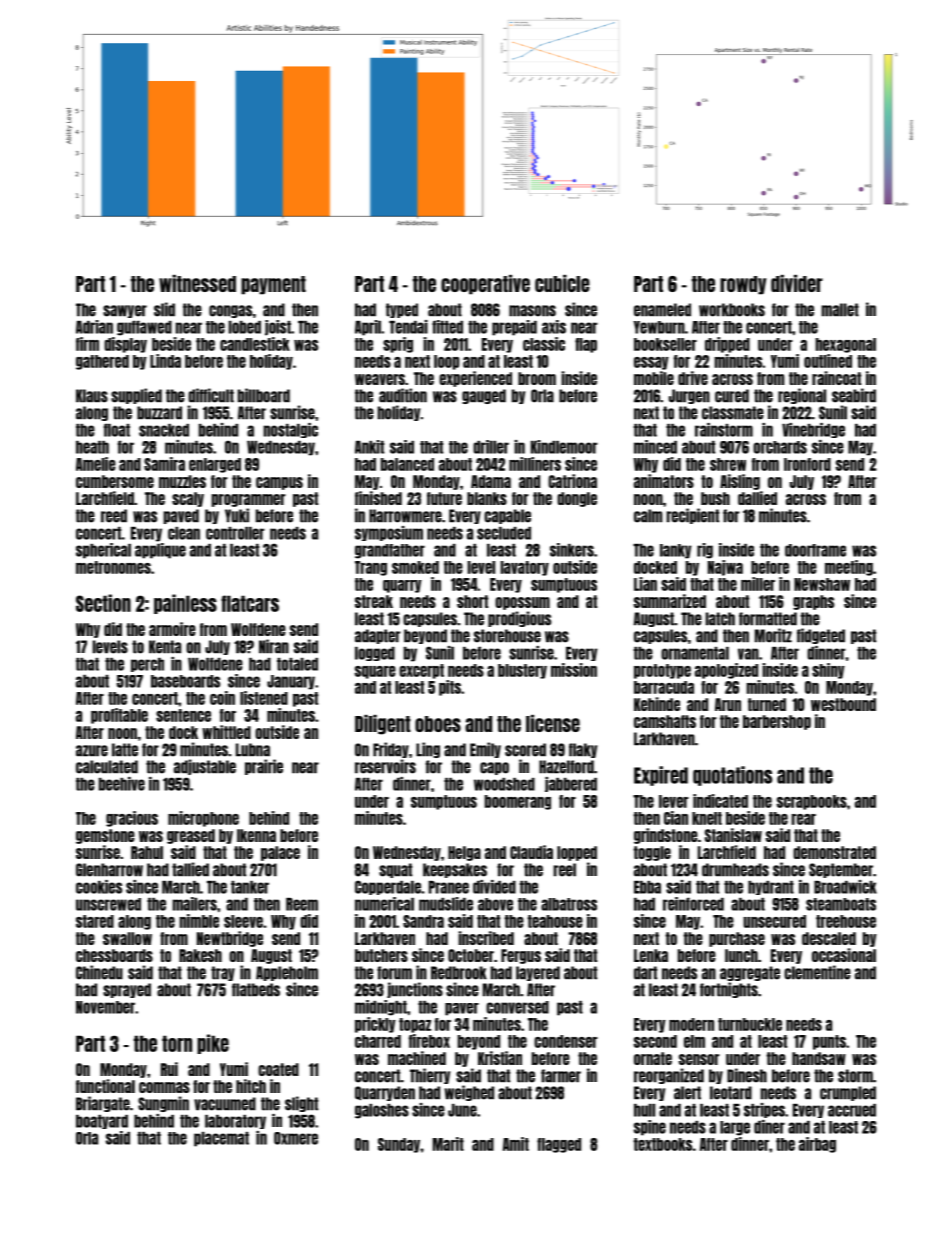  Describe the element at coordinates (165, 647) in the page. I see `Kenta` at that location.
